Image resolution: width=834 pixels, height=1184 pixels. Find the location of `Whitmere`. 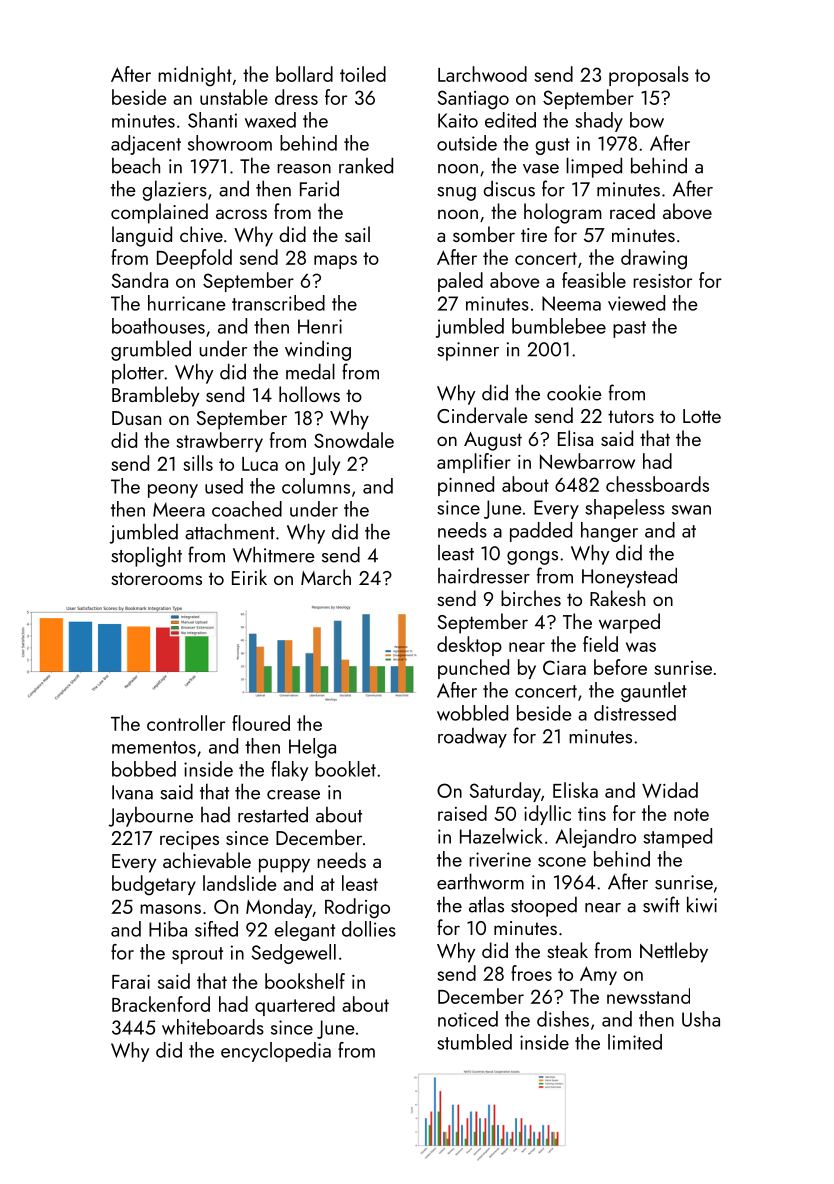

Whitmere is located at coordinates (274, 554).
